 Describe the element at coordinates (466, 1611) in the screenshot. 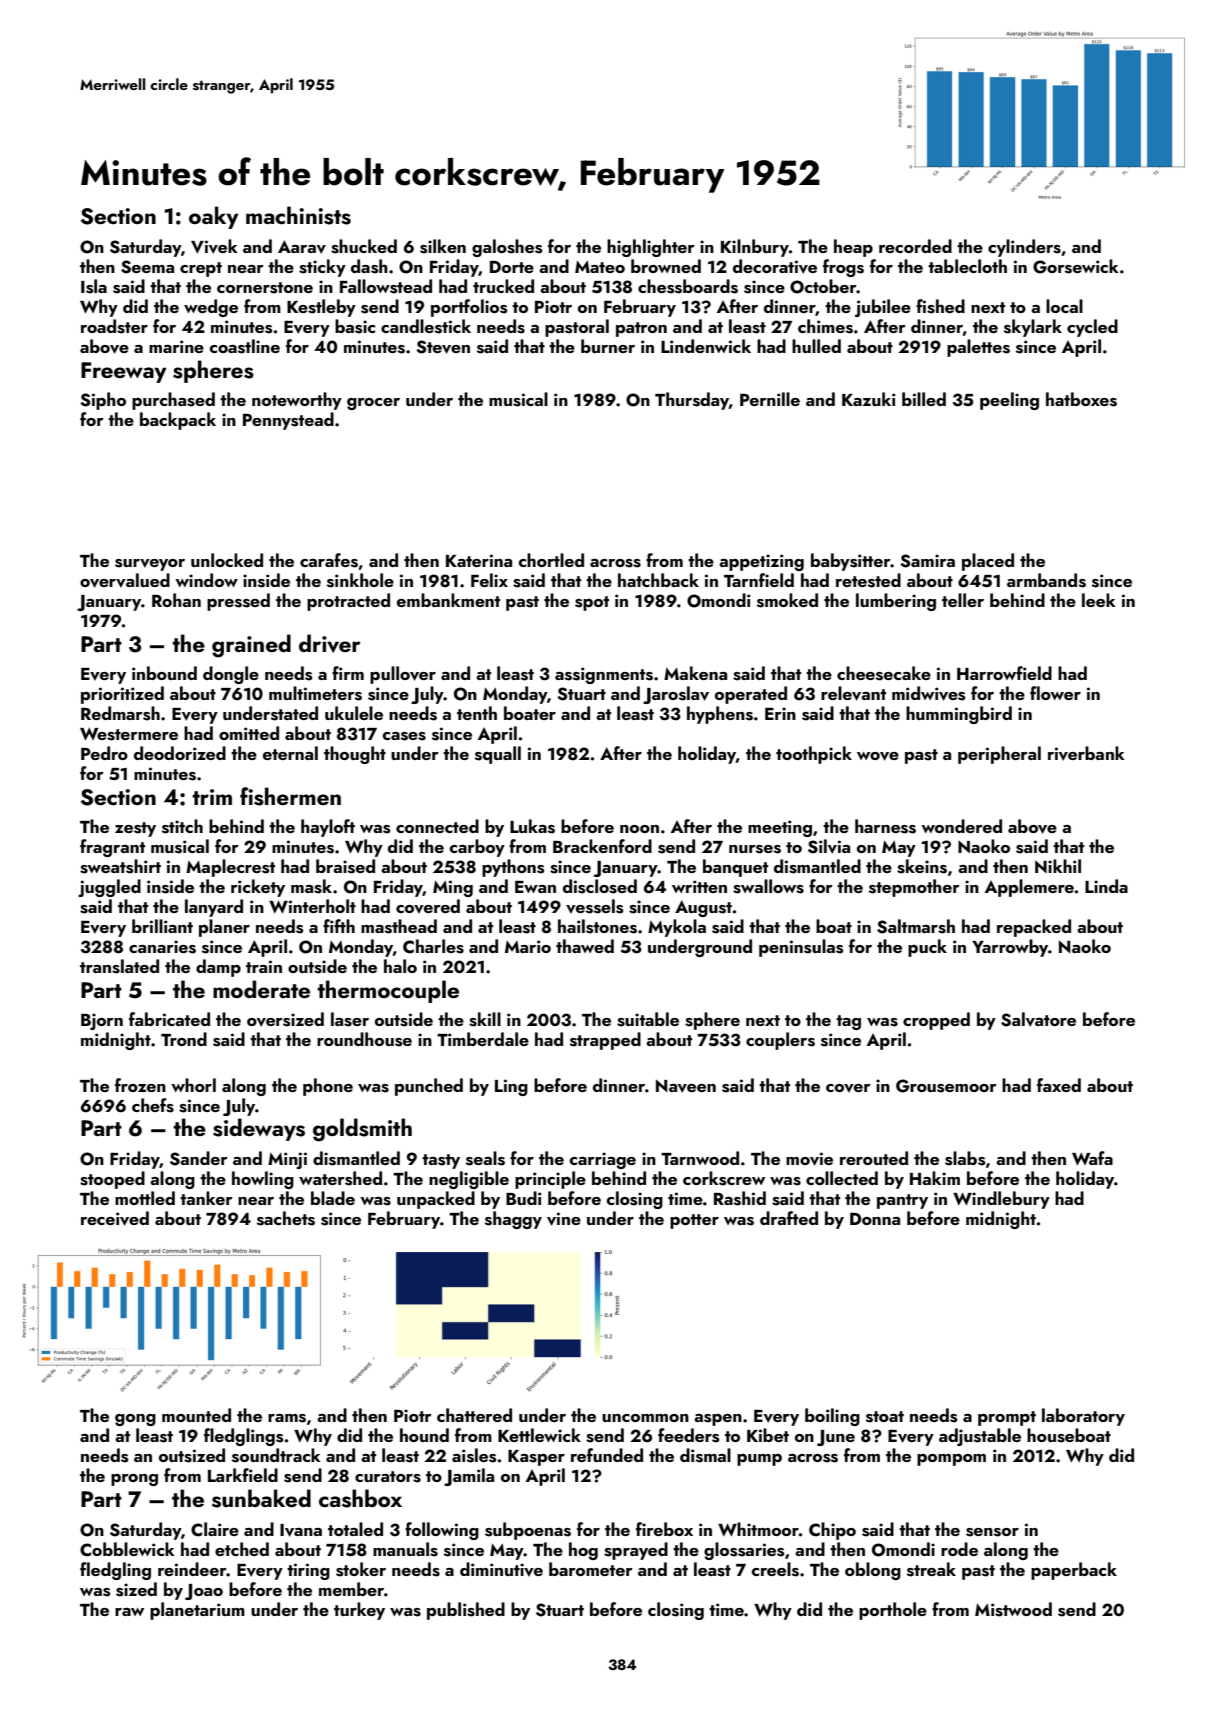

I see `published` at that location.
